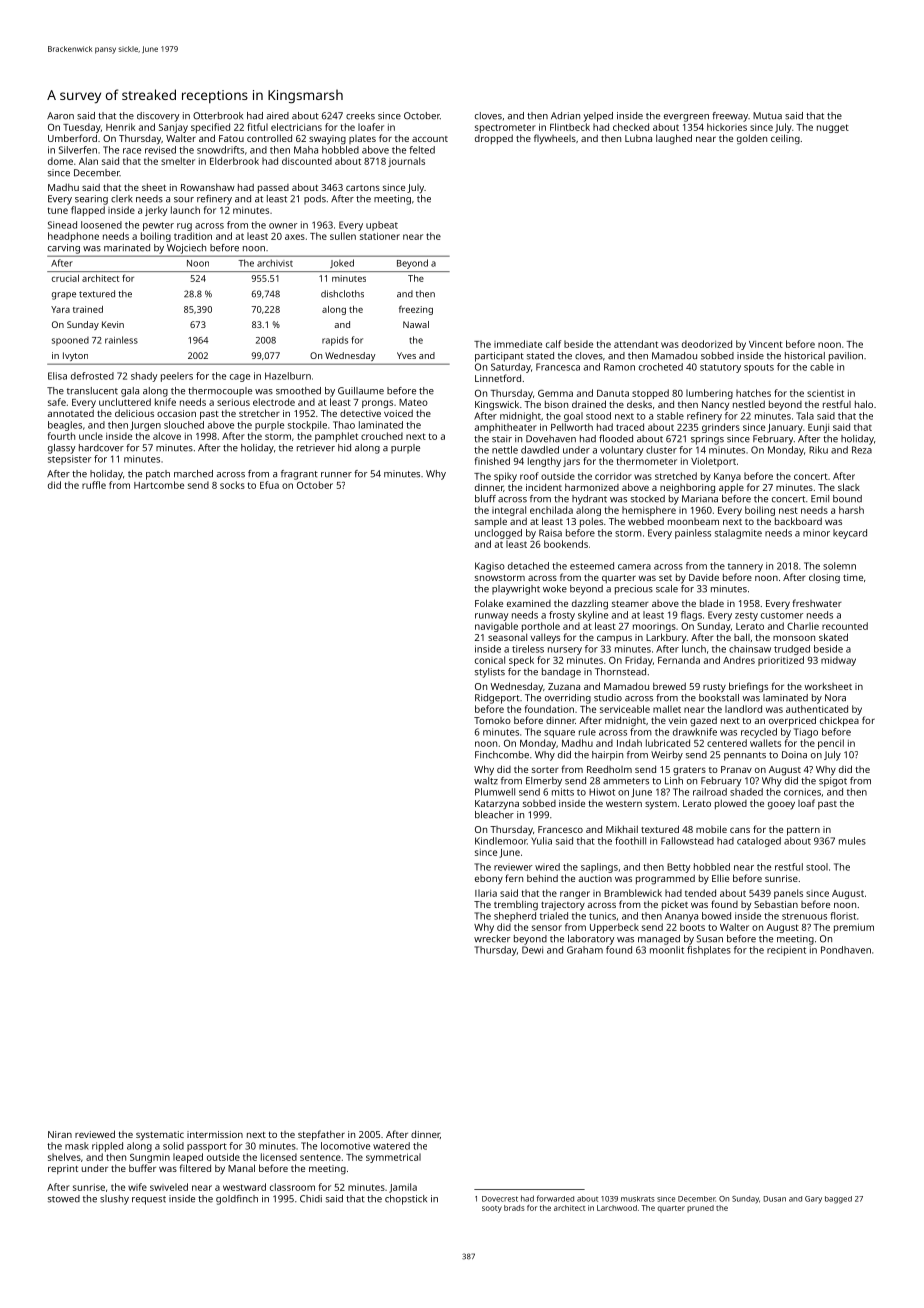  I want to click on evergreen, so click(686, 118).
